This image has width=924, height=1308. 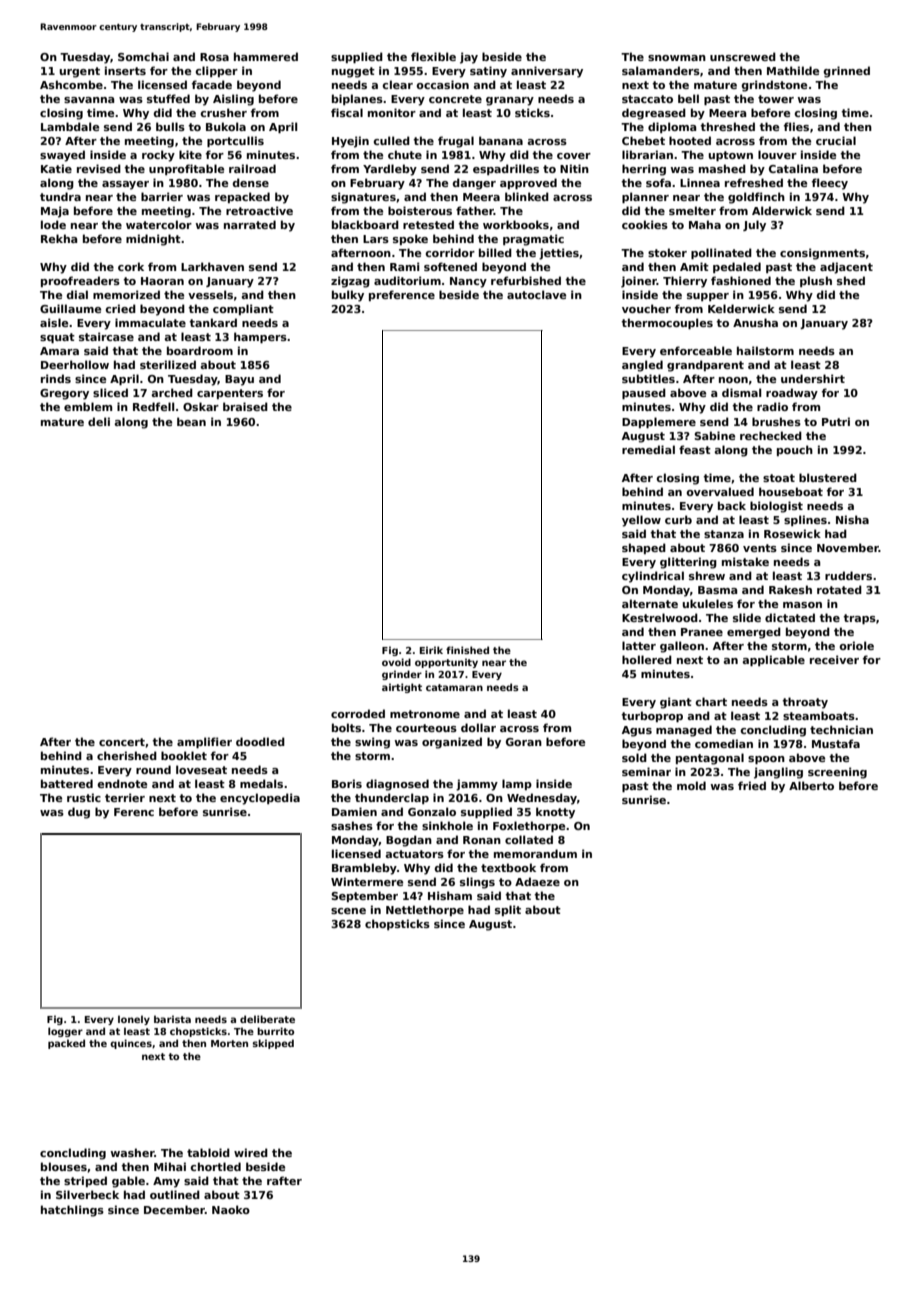 I want to click on split, so click(x=508, y=910).
